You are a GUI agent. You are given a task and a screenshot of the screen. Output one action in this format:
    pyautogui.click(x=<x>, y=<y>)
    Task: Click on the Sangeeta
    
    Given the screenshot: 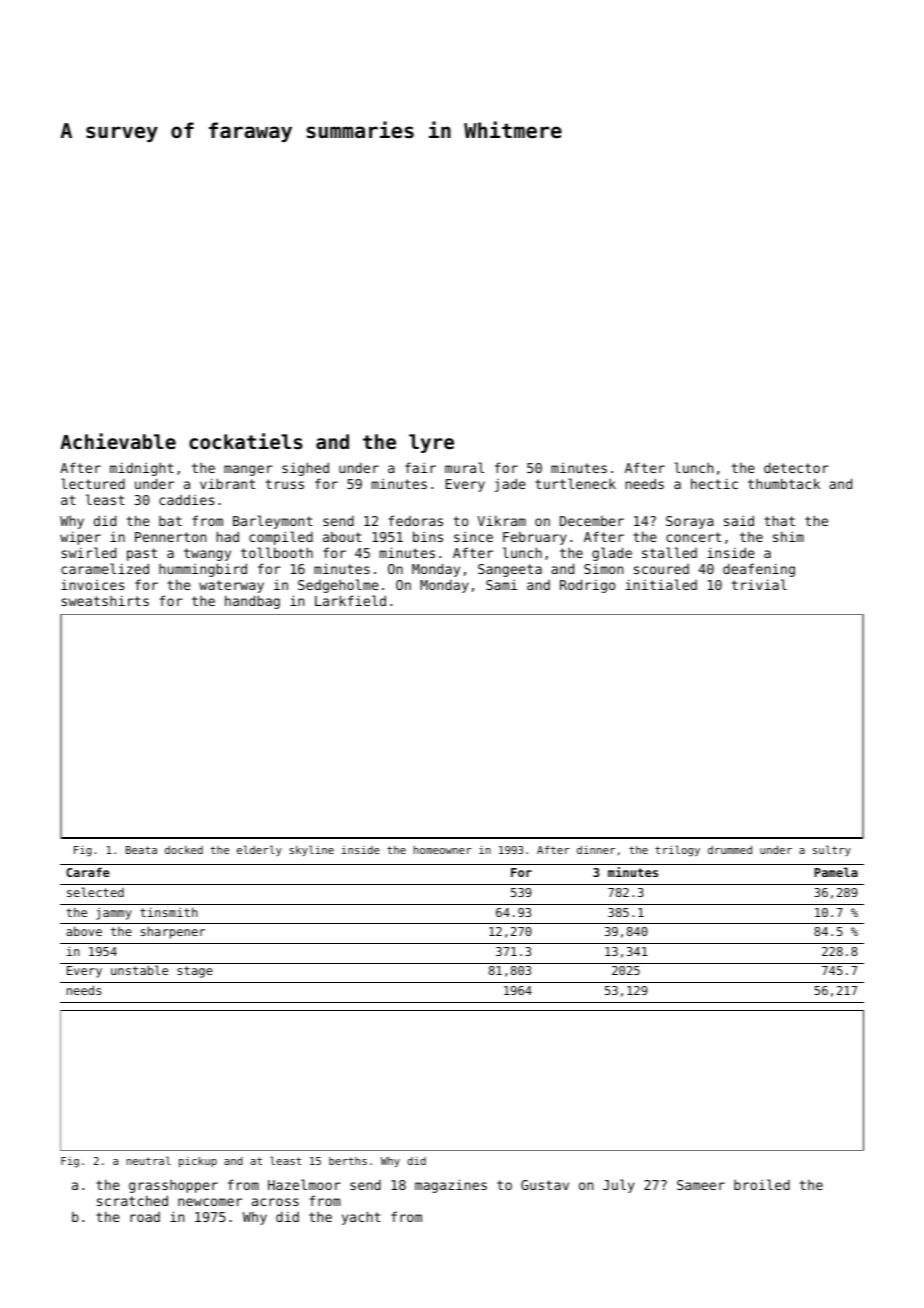 What is the action you would take?
    pyautogui.click(x=510, y=570)
